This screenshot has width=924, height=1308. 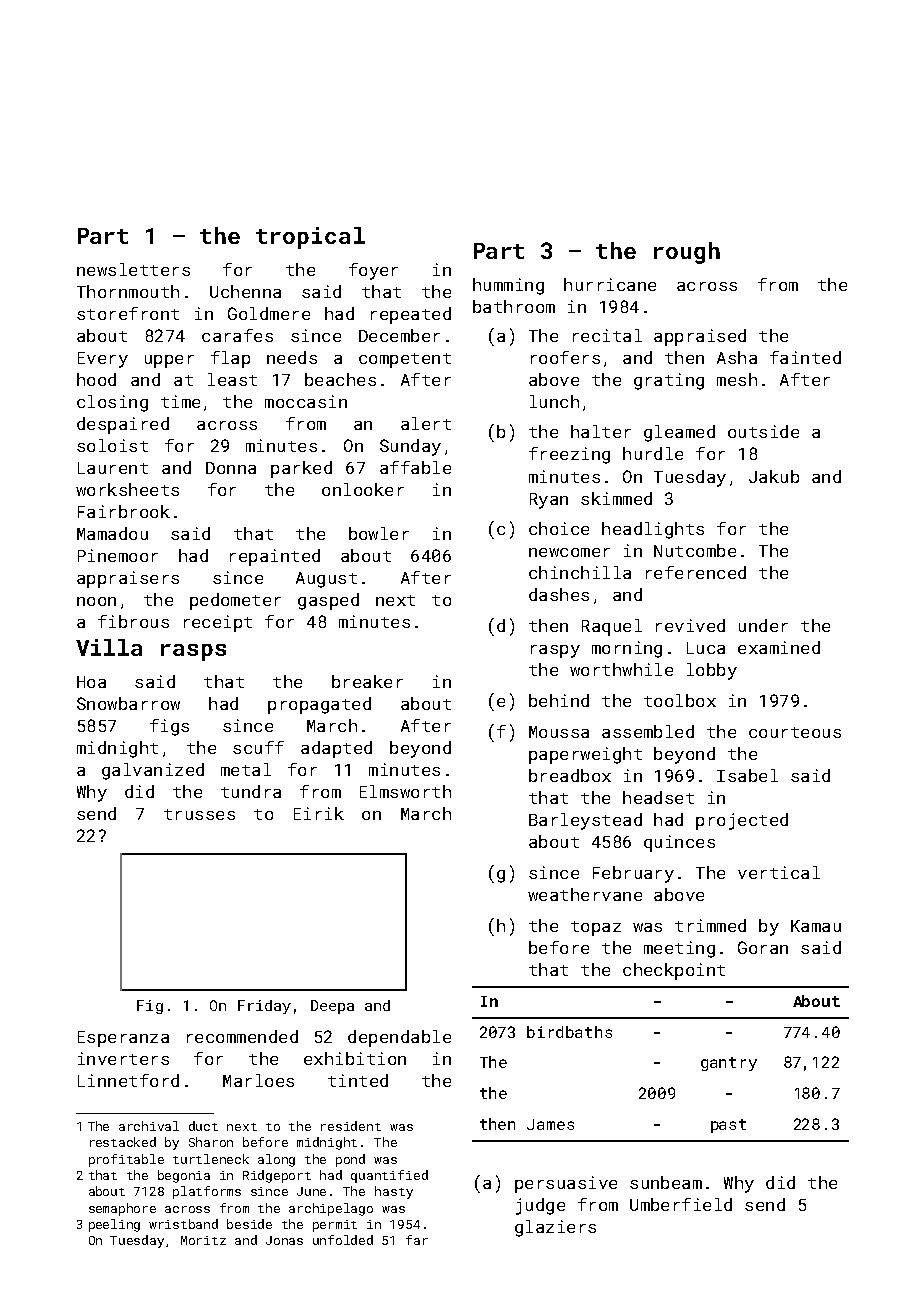 I want to click on rough, so click(x=687, y=253).
